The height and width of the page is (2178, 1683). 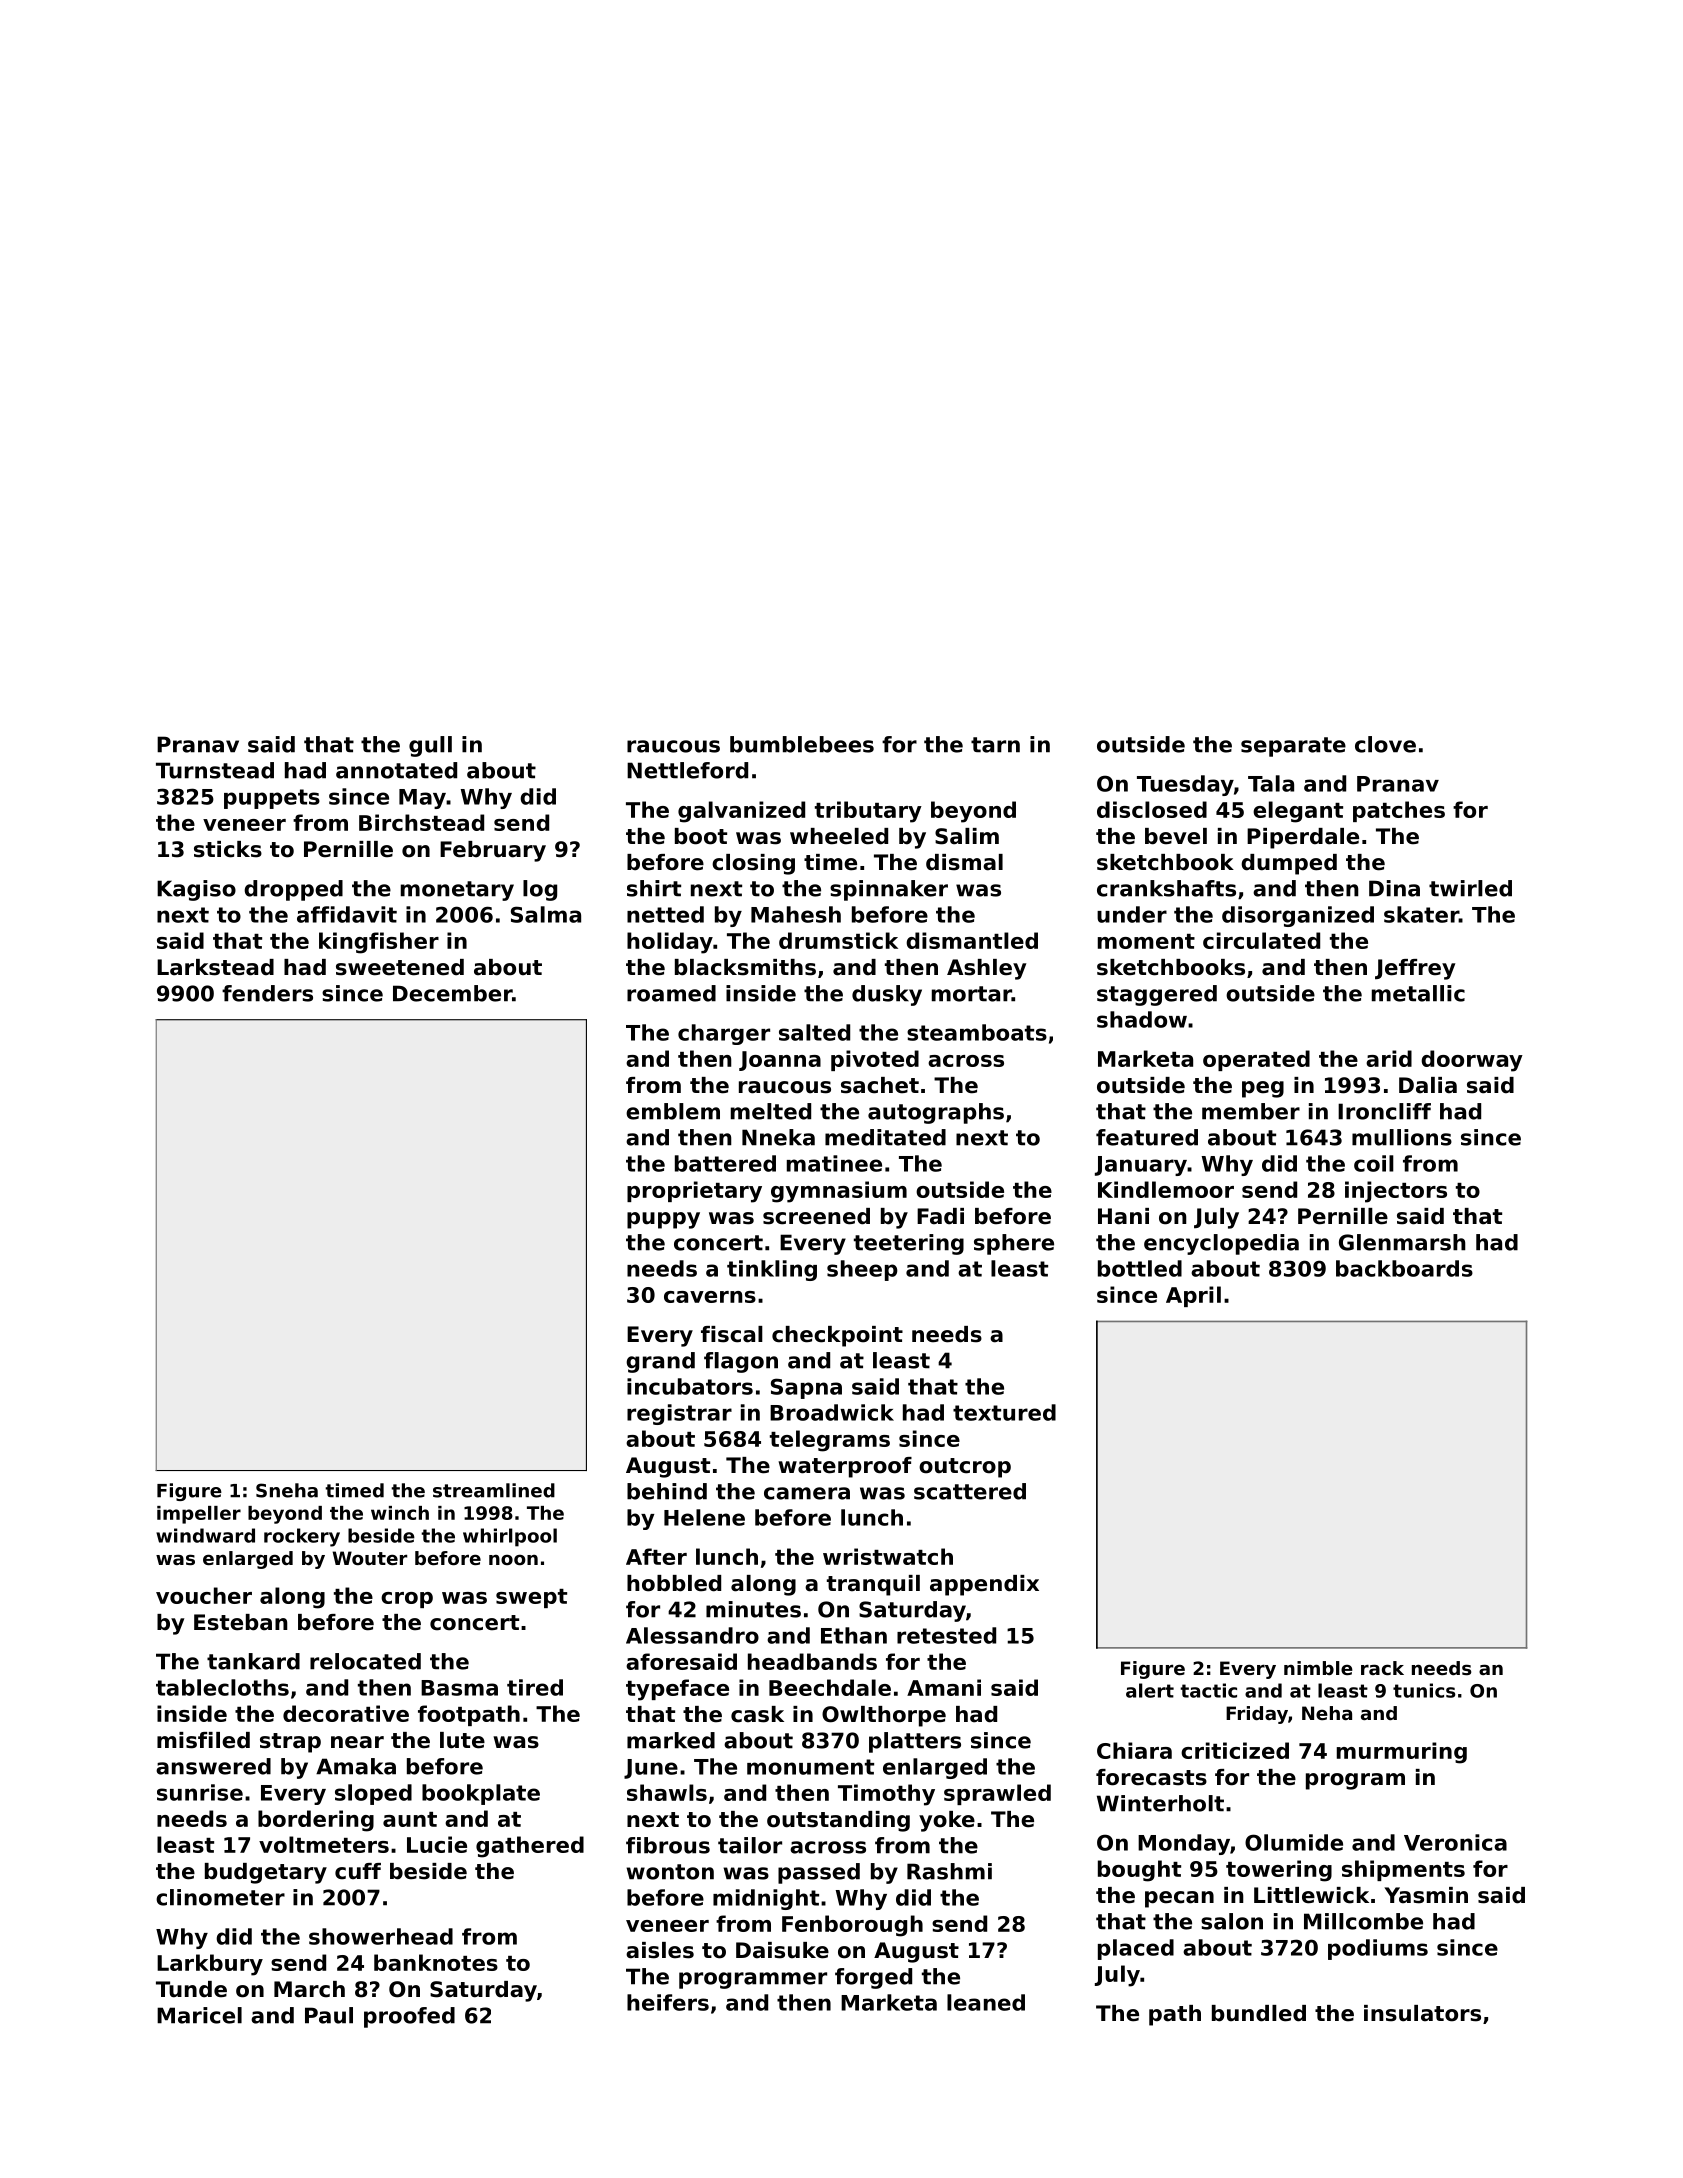 What do you see at coordinates (462, 1740) in the page?
I see `lute` at bounding box center [462, 1740].
